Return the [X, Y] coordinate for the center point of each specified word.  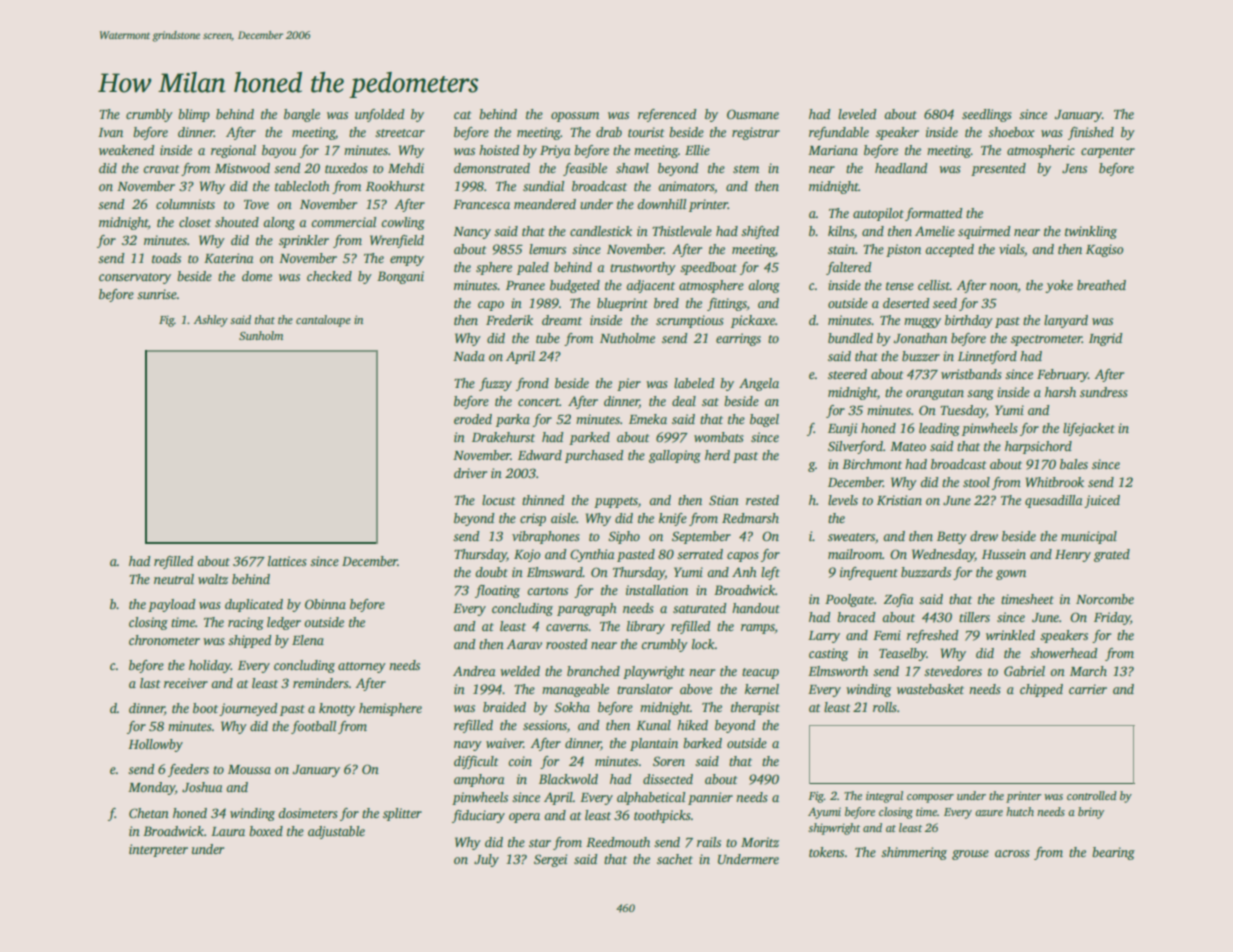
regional [233, 151]
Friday [1112, 618]
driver [470, 473]
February [1062, 375]
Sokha [572, 707]
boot [205, 708]
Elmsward [555, 572]
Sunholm [261, 335]
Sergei [550, 860]
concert [539, 402]
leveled [857, 114]
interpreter [158, 850]
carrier [1088, 689]
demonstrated [492, 168]
